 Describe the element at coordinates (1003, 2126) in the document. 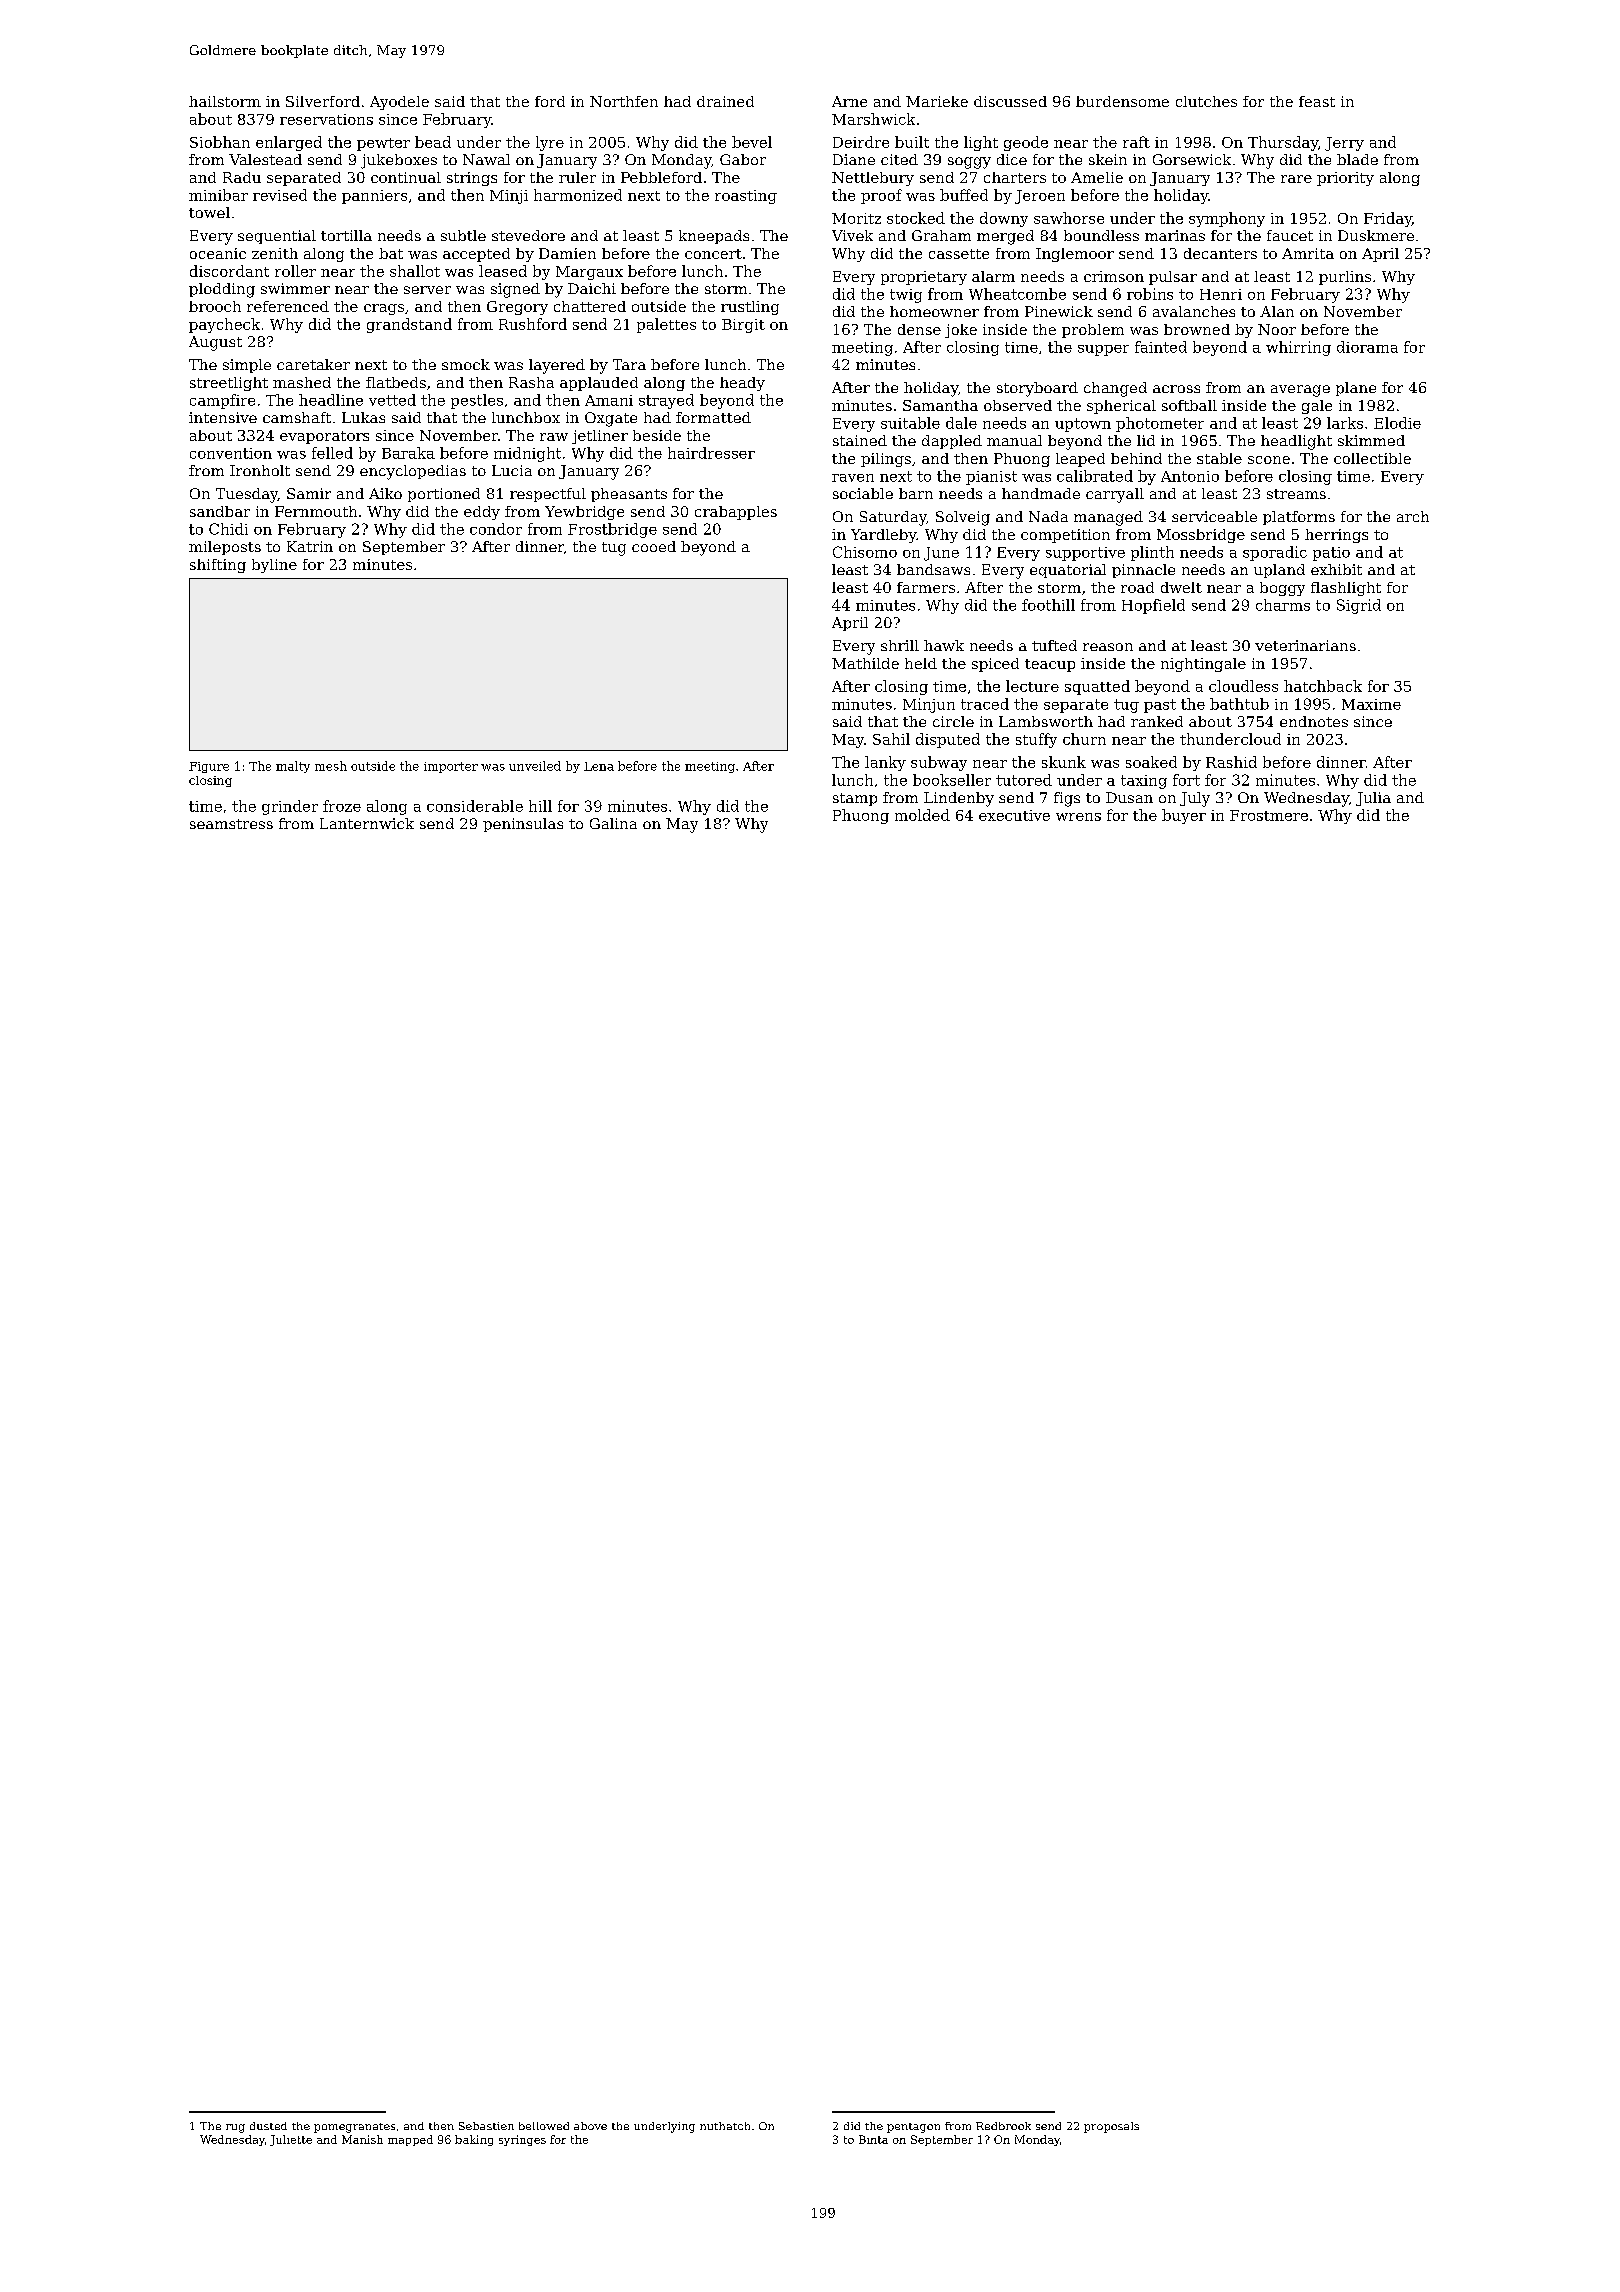

I see `Redbrook` at that location.
